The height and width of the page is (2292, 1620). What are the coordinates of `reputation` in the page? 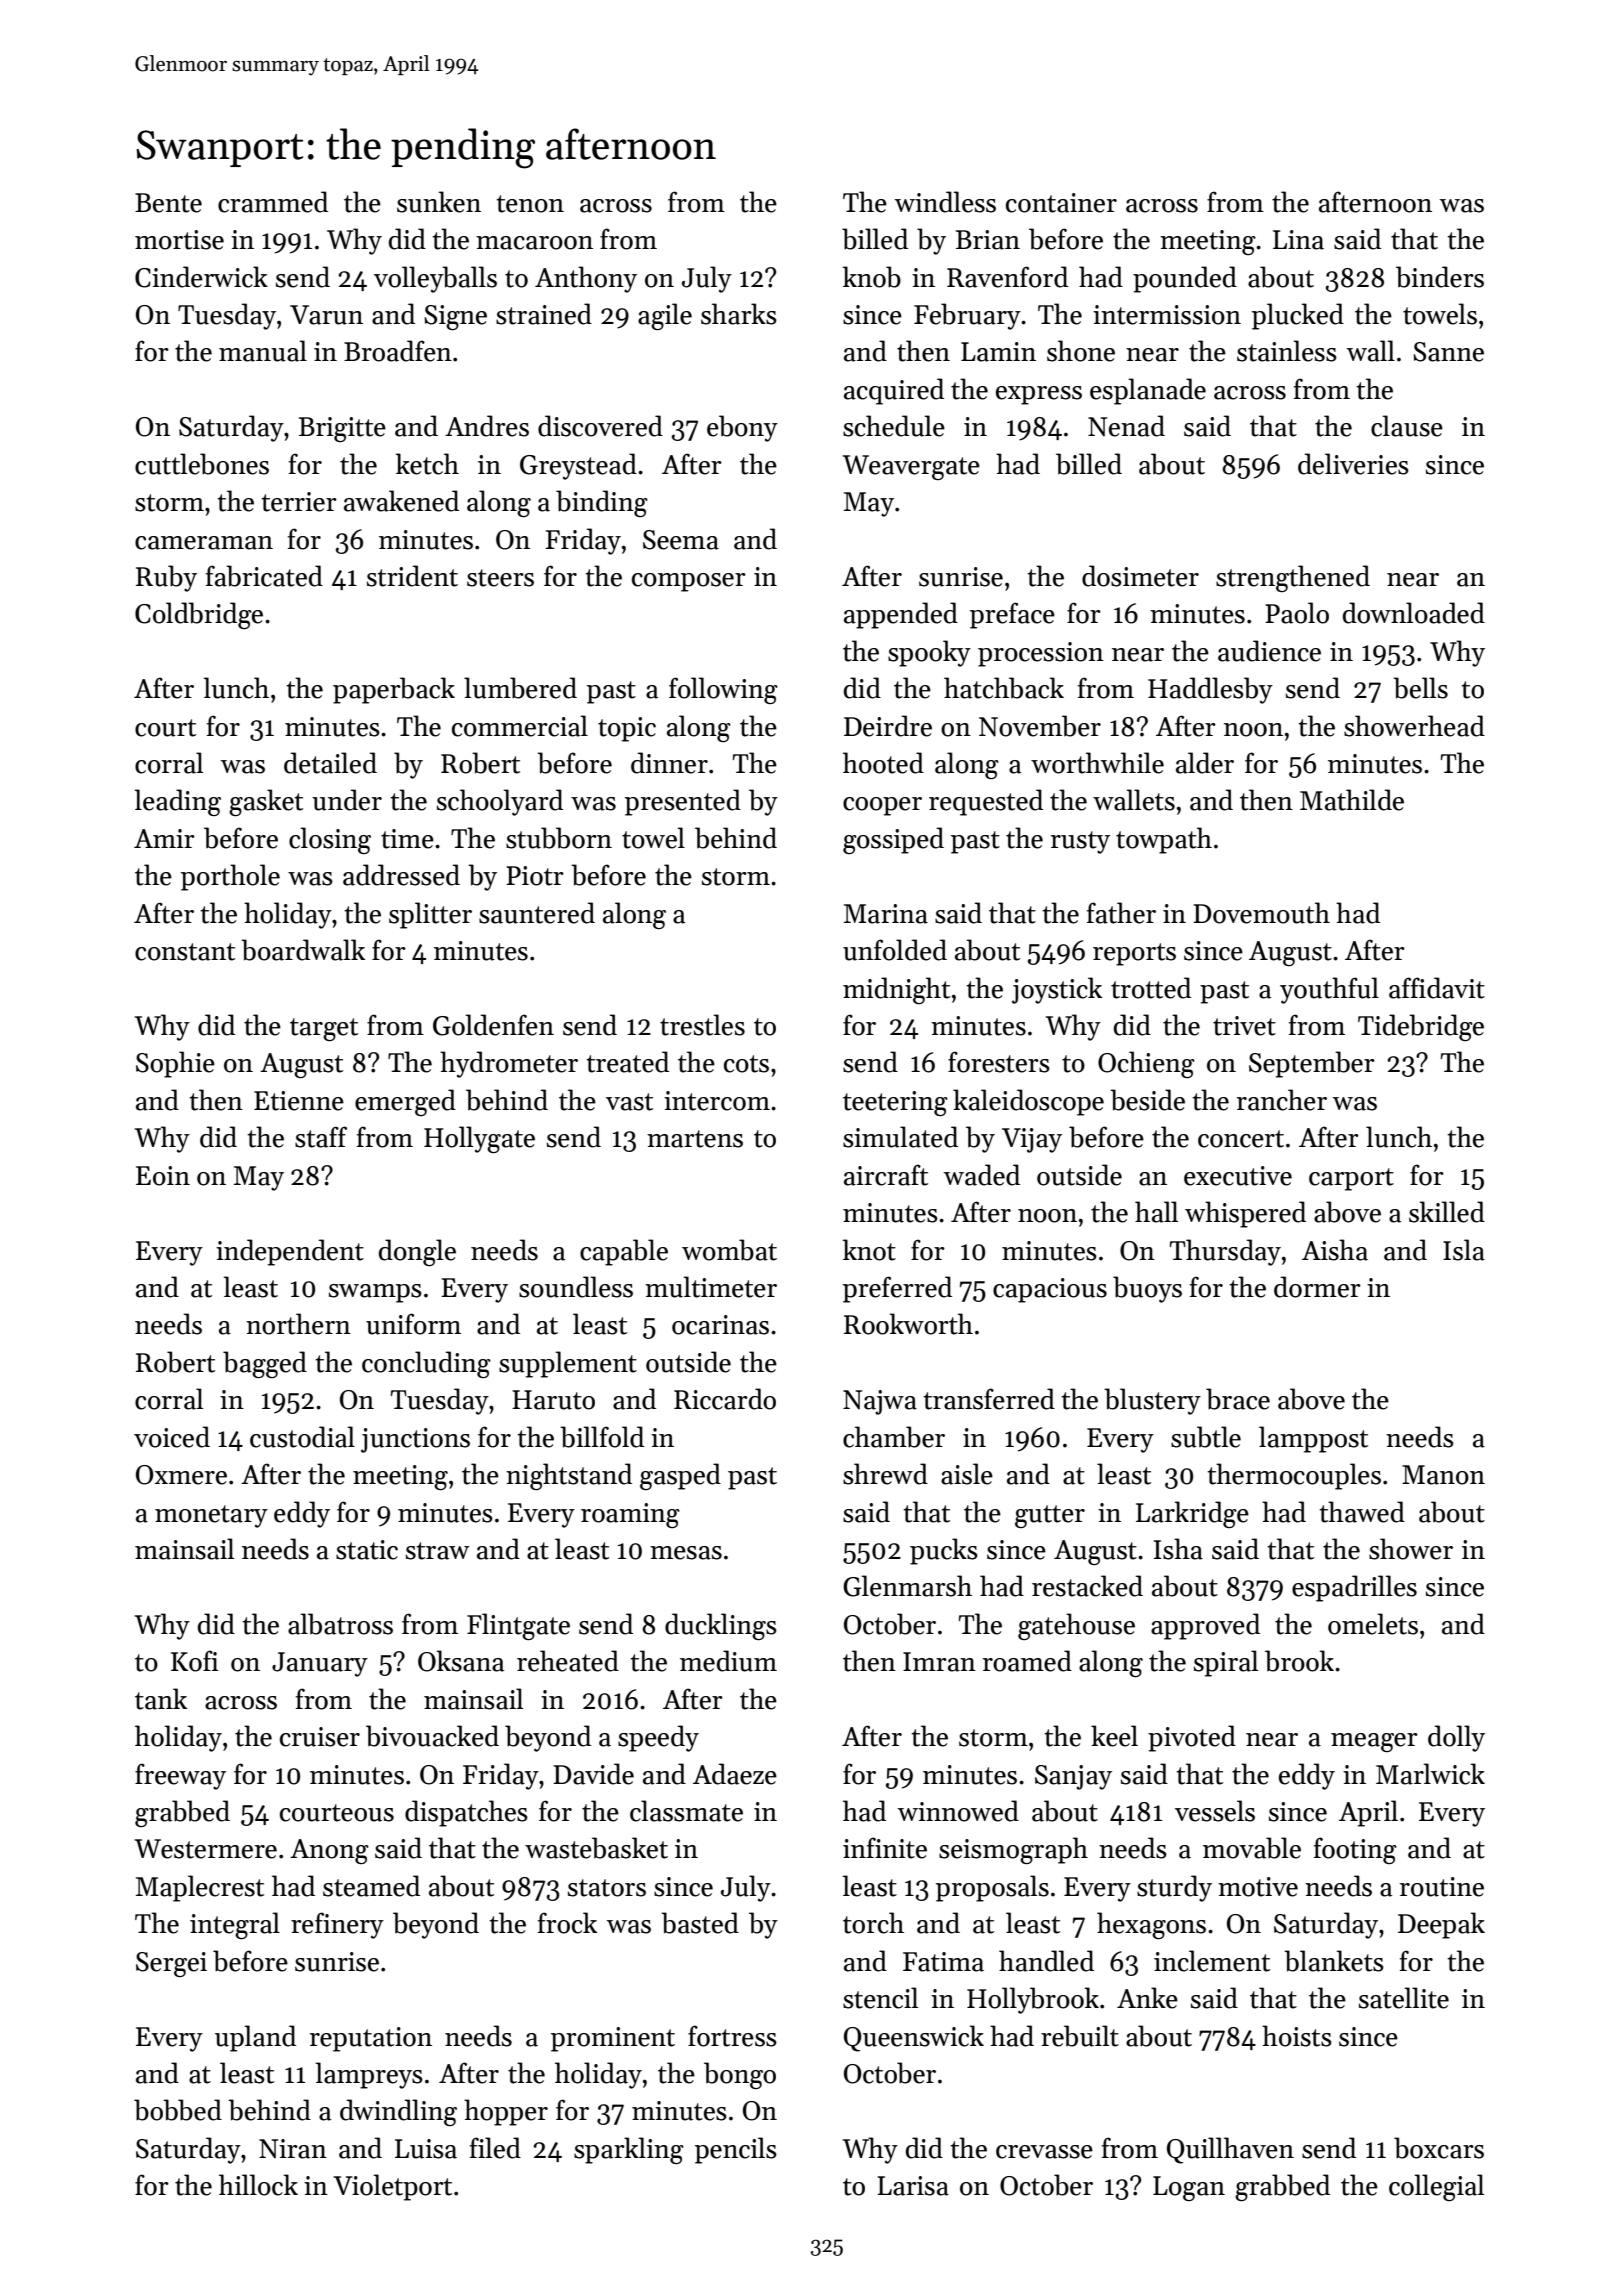 It's located at (371, 2039).
